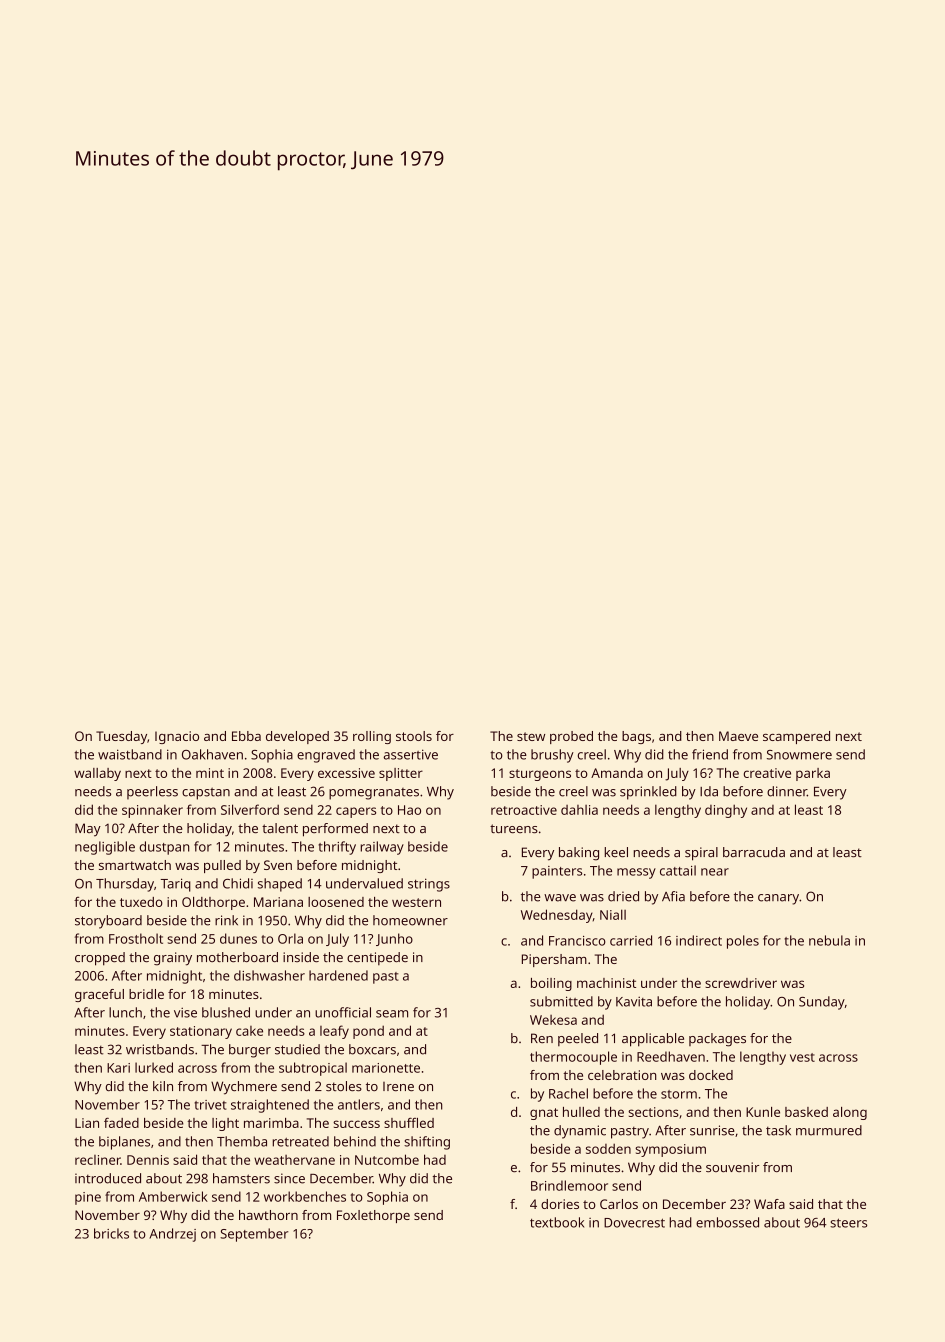  I want to click on Pipersham, so click(554, 960).
